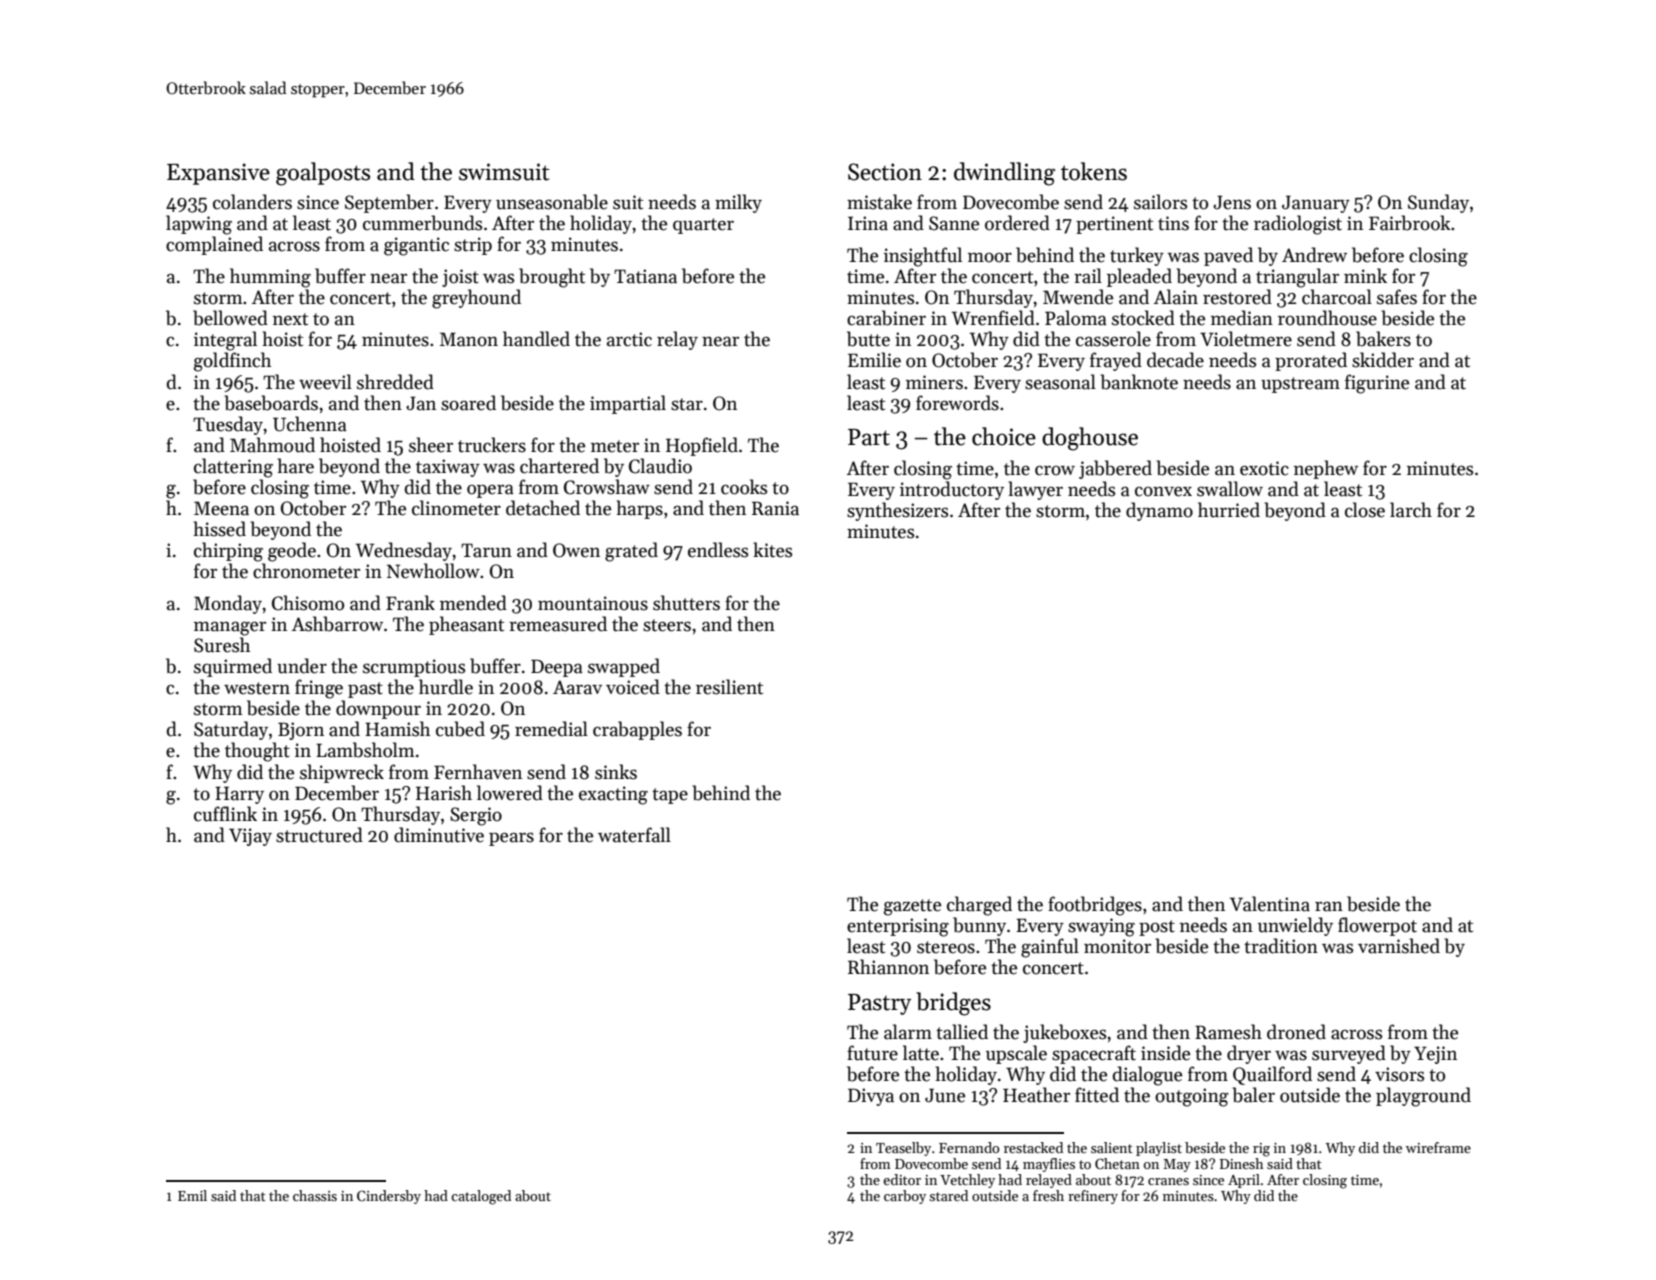 The height and width of the screenshot is (1280, 1656). What do you see at coordinates (1270, 904) in the screenshot?
I see `Valentina` at bounding box center [1270, 904].
